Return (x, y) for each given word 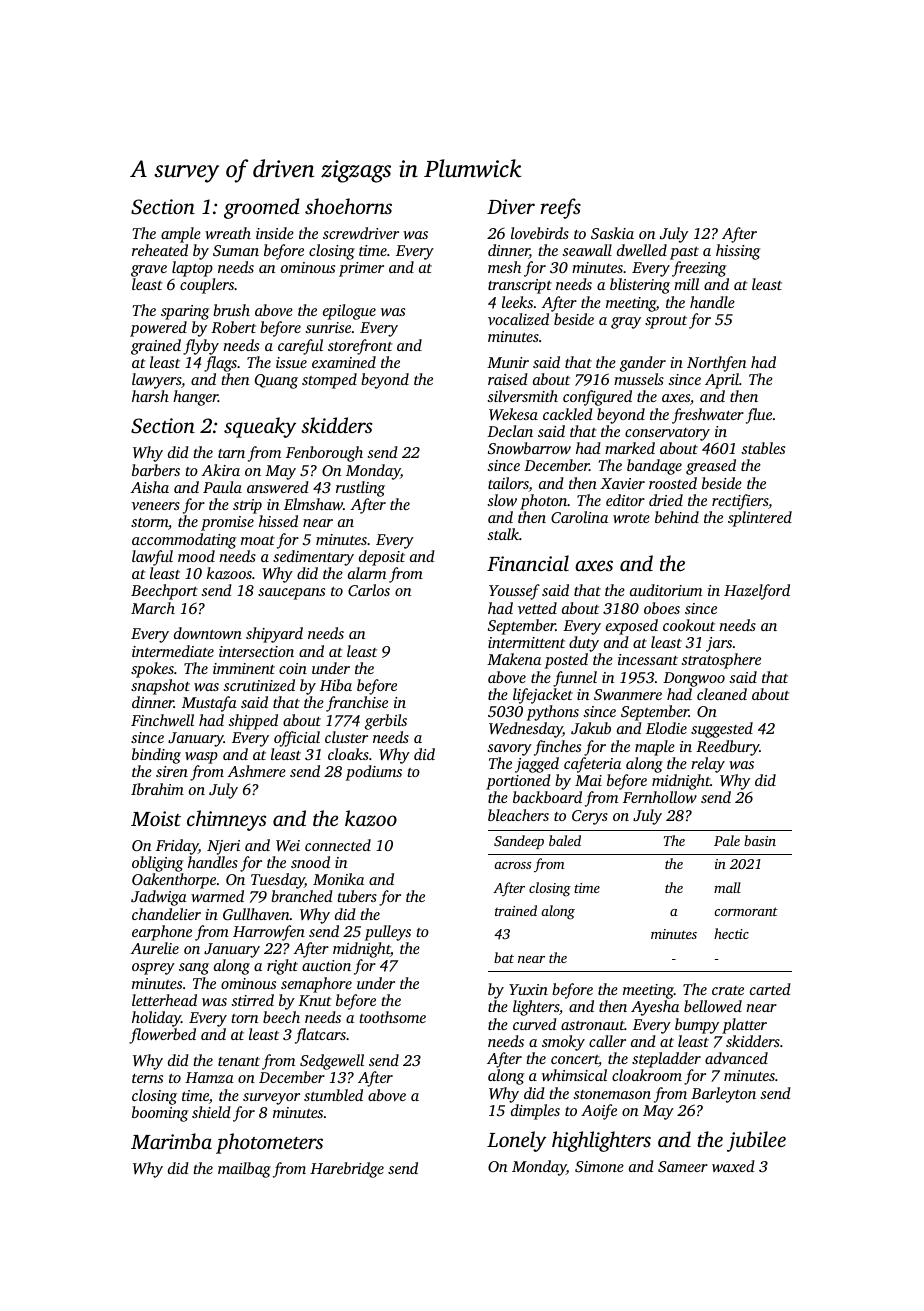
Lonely (516, 1141)
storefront (360, 347)
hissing (738, 252)
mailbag (244, 1170)
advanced (736, 1058)
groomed (261, 208)
